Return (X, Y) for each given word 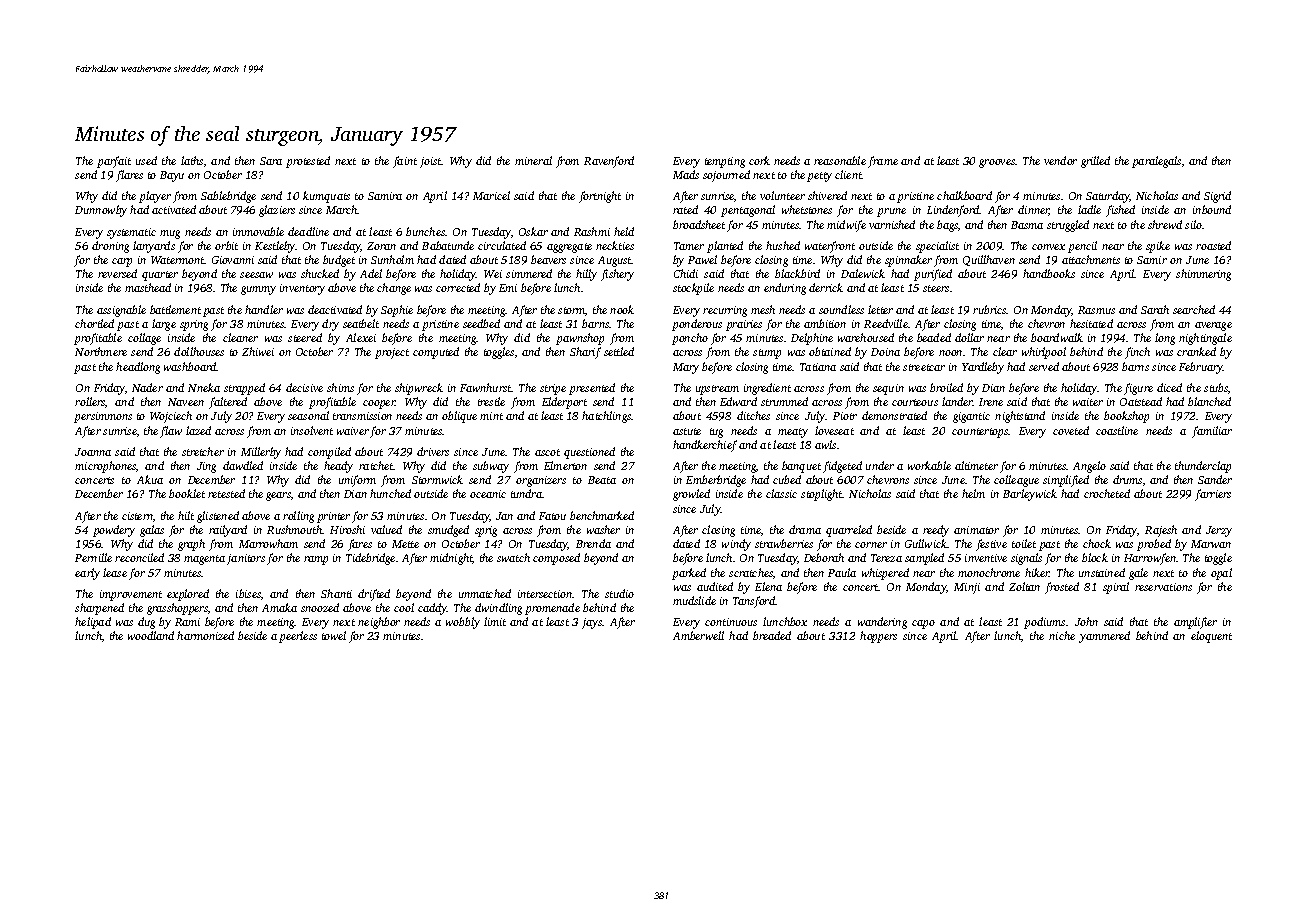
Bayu (172, 176)
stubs (1216, 387)
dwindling (498, 609)
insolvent (312, 430)
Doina (885, 352)
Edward (738, 401)
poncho (690, 339)
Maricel (491, 195)
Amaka (279, 607)
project (392, 353)
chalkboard (964, 195)
